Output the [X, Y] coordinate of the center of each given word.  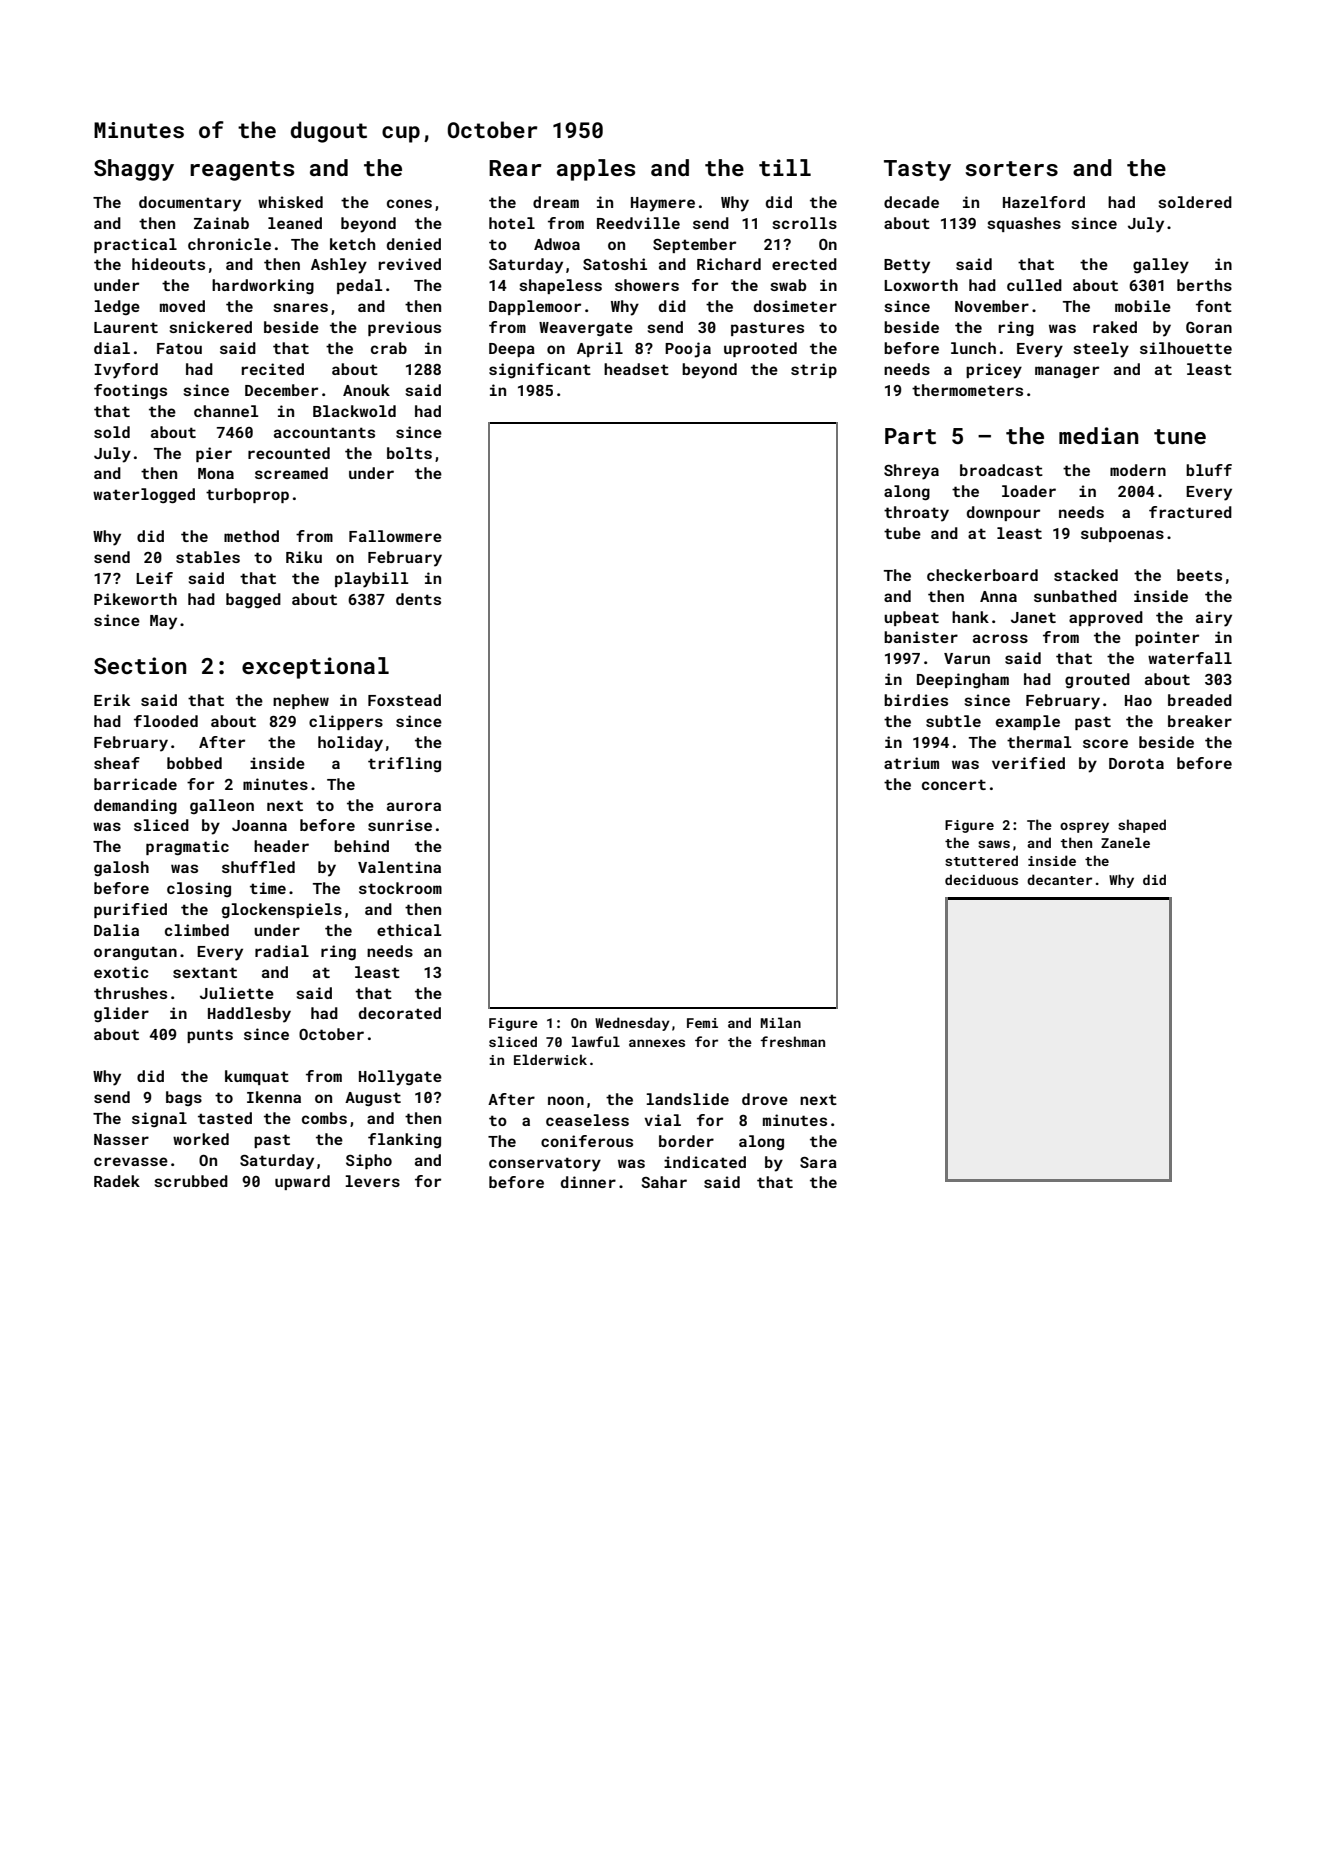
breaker [1200, 721]
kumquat [257, 1077]
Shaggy [134, 170]
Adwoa [557, 244]
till [785, 167]
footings [130, 391]
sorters [1011, 168]
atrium [911, 763]
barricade [135, 784]
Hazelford [1044, 202]
